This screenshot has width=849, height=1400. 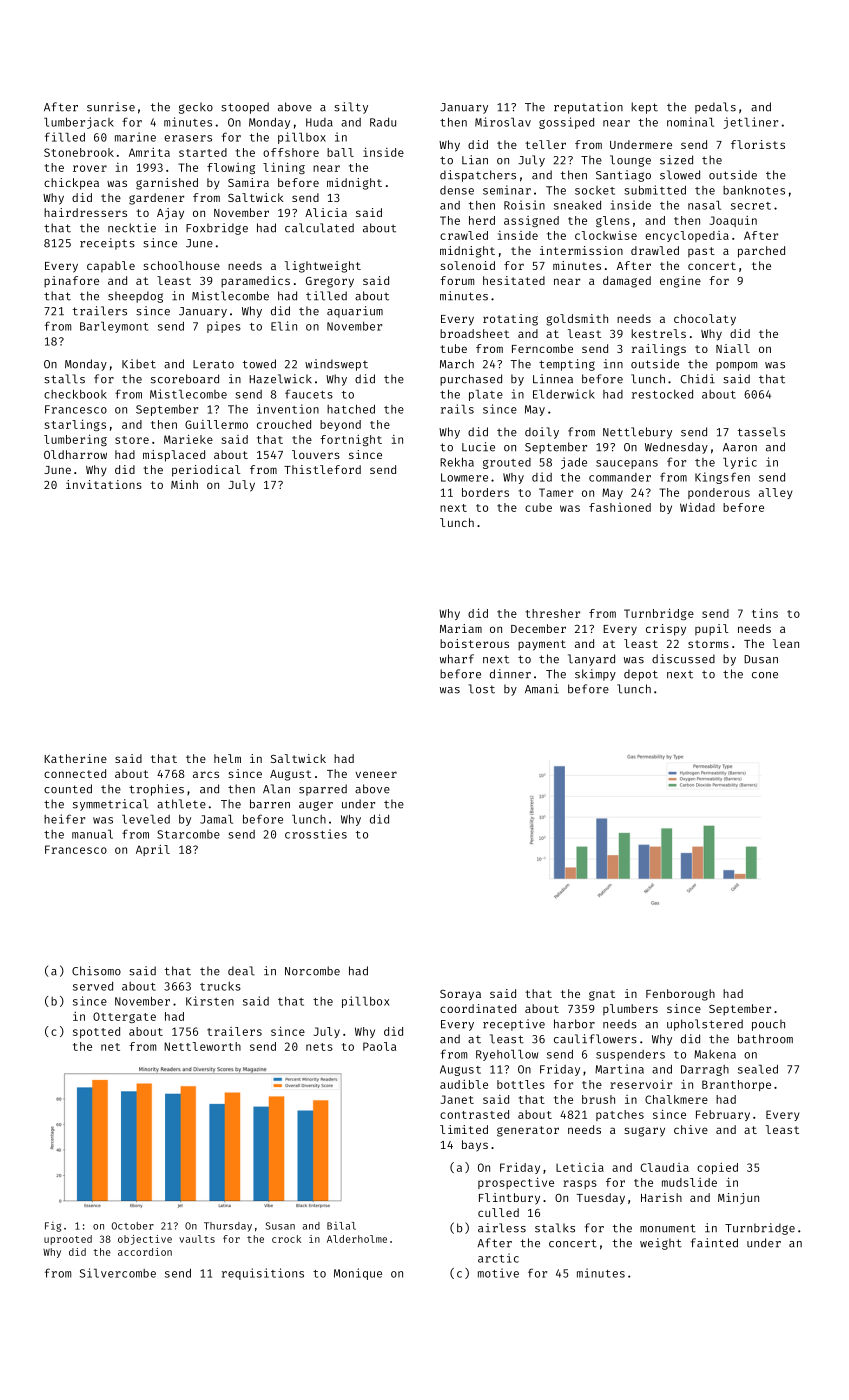 I want to click on Soraya, so click(x=460, y=995).
